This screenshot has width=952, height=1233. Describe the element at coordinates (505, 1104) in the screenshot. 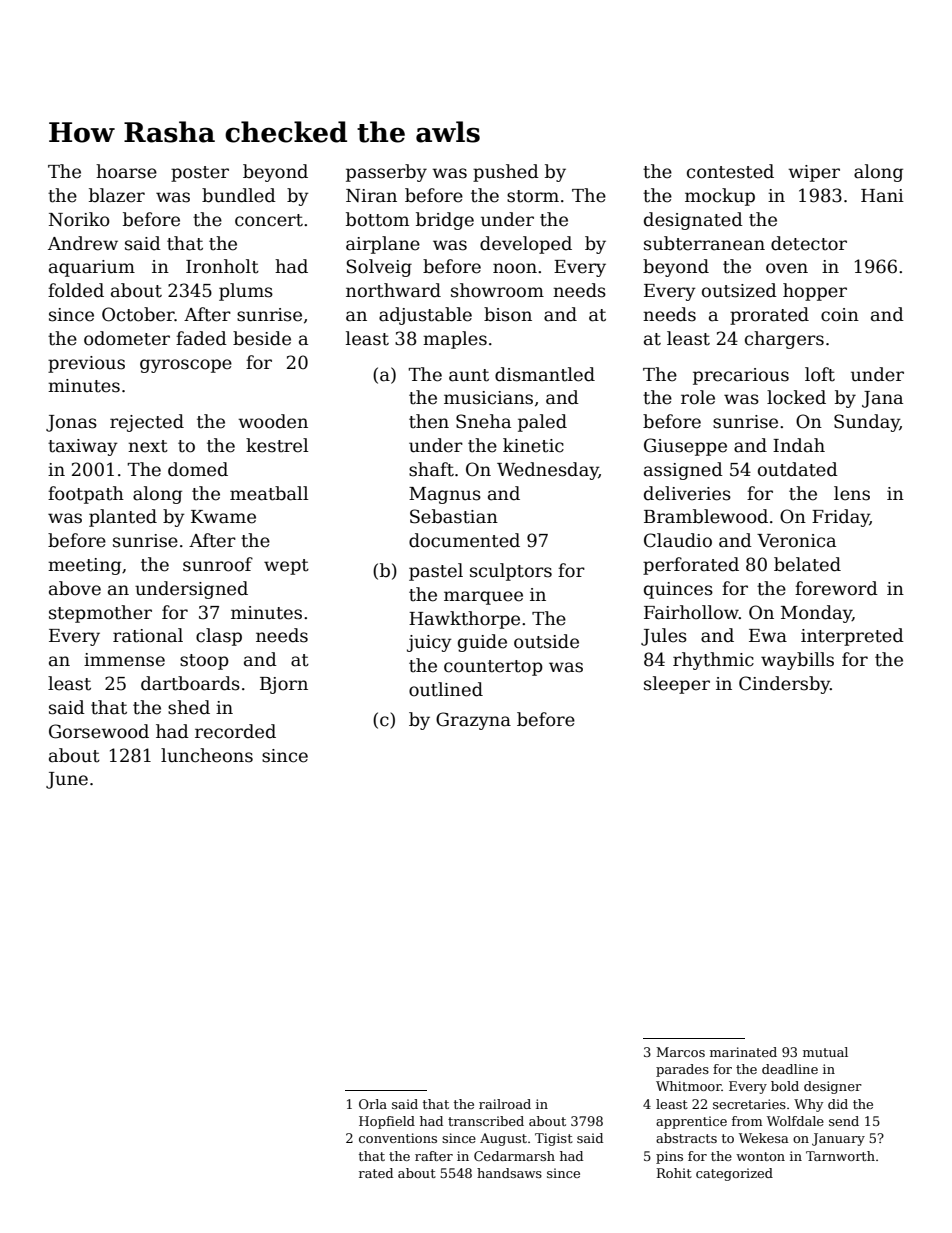

I see `railroad` at that location.
